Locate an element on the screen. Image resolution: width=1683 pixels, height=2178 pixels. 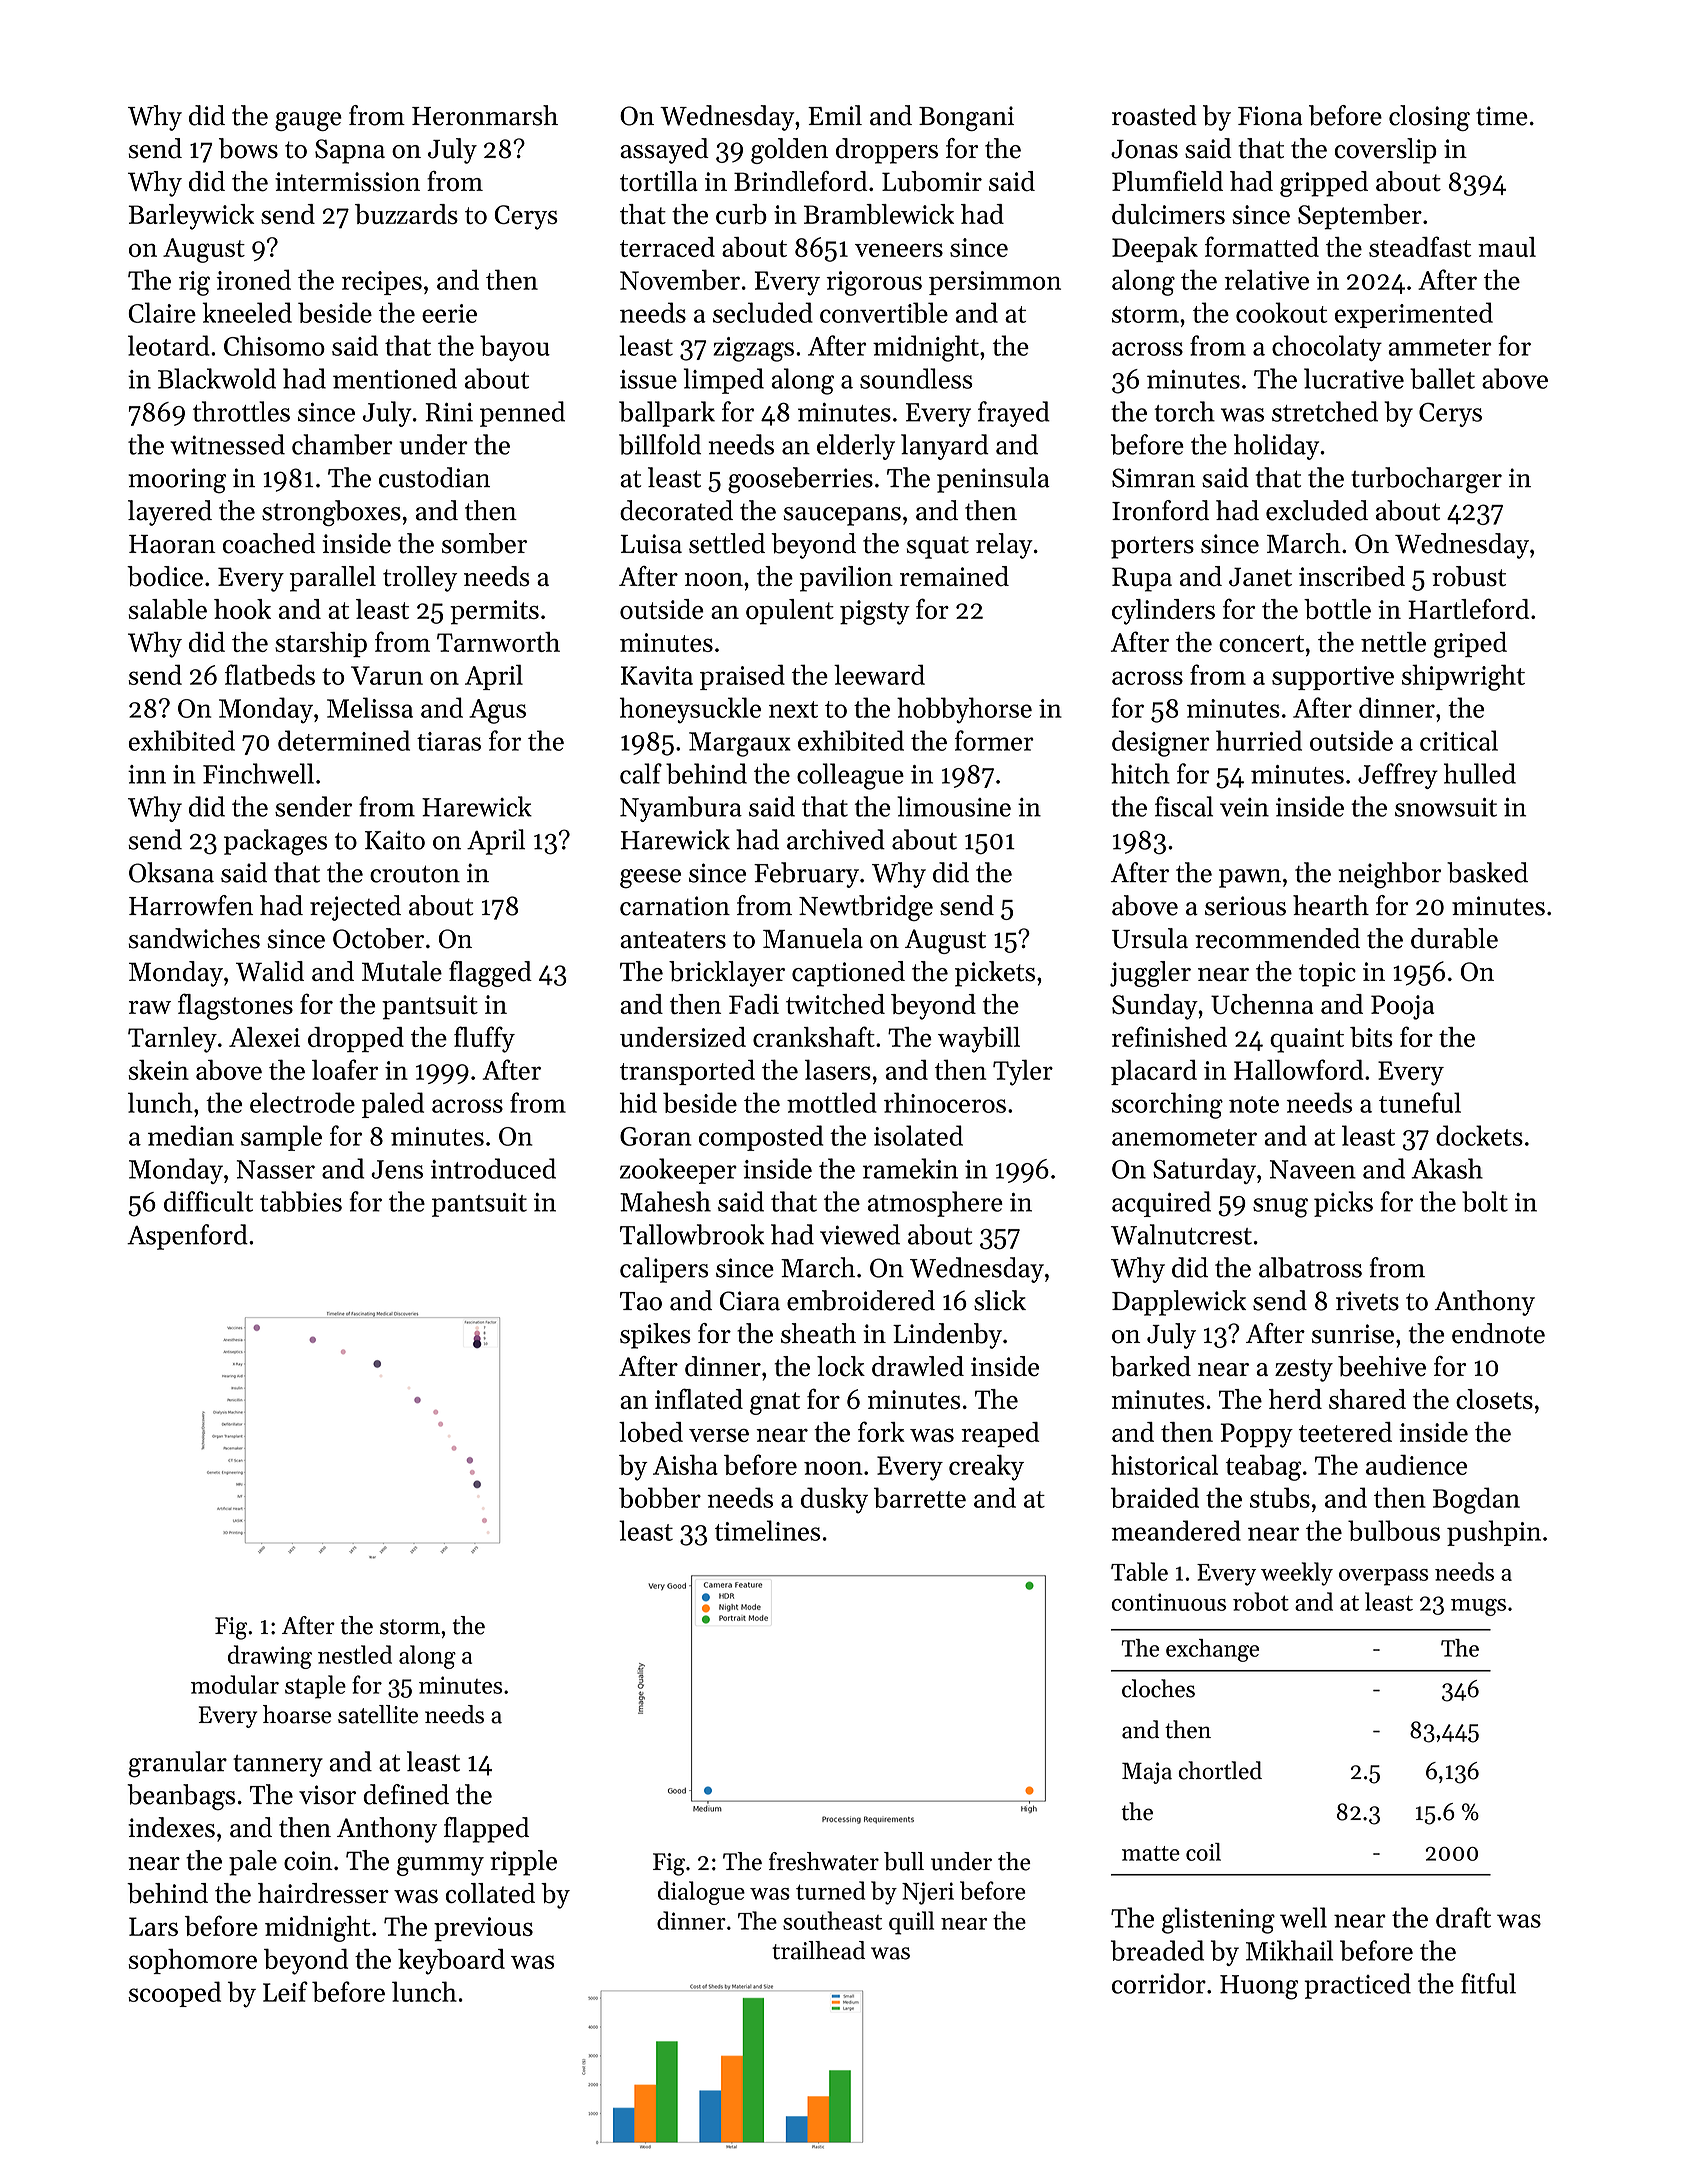
Lubomir is located at coordinates (932, 181).
